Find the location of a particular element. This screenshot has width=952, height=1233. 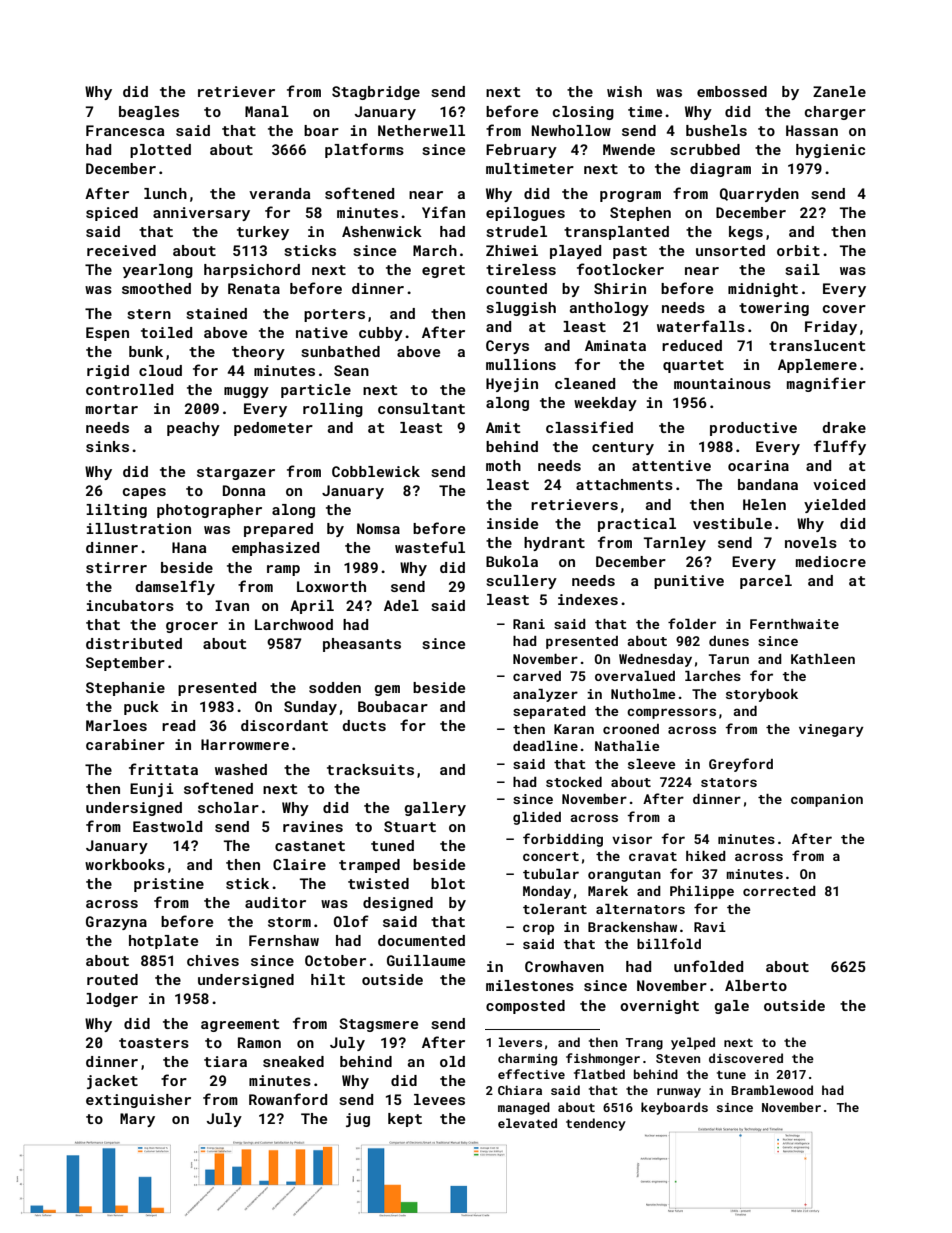

Mary is located at coordinates (137, 1120).
